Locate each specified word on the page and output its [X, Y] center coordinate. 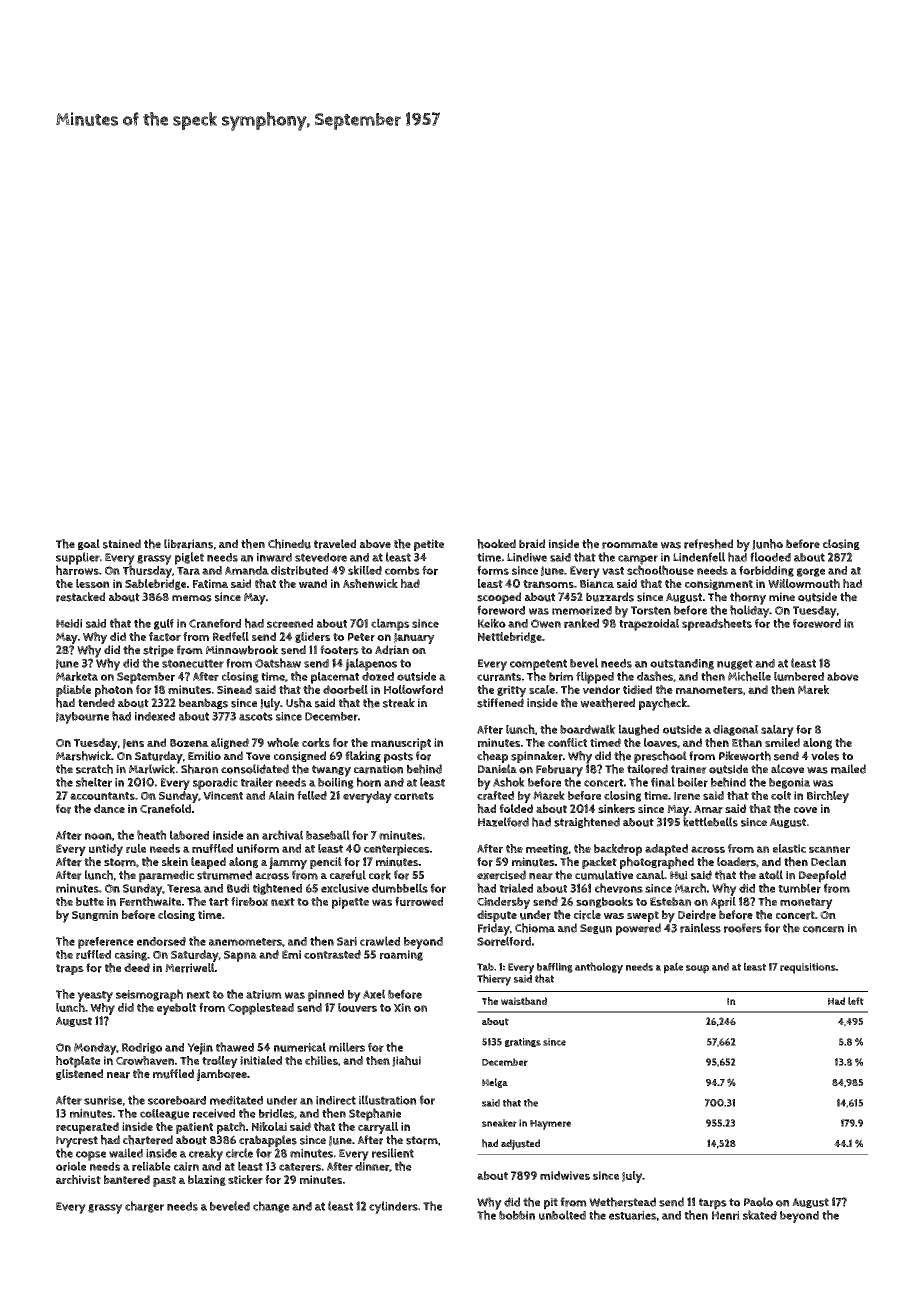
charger [144, 1207]
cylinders [393, 1207]
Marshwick [83, 756]
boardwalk [588, 729]
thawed [235, 1047]
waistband [524, 1001]
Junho [767, 544]
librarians [188, 544]
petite [429, 545]
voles [825, 756]
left [856, 1001]
